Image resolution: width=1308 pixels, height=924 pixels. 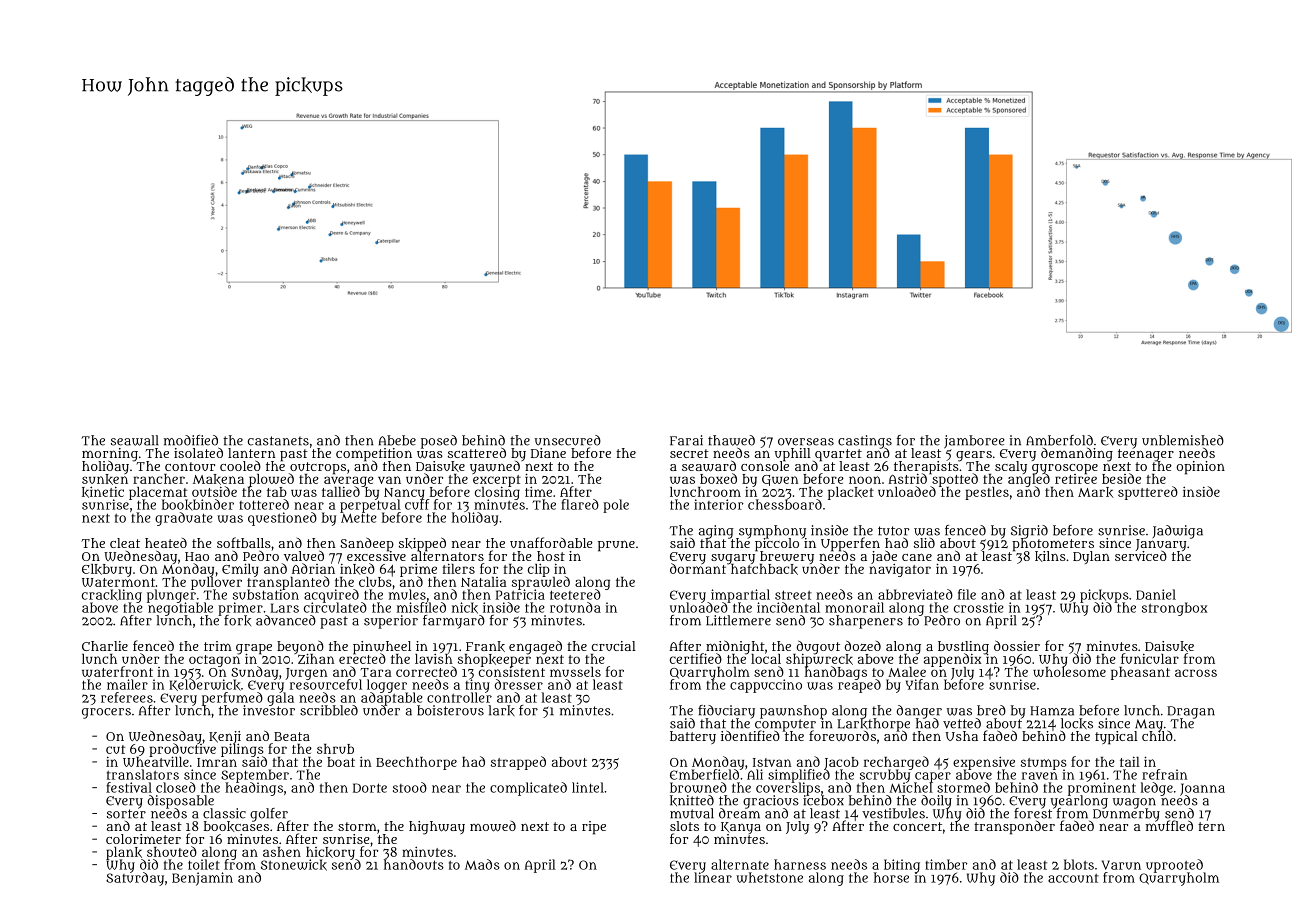 I want to click on Jacob, so click(x=841, y=763).
